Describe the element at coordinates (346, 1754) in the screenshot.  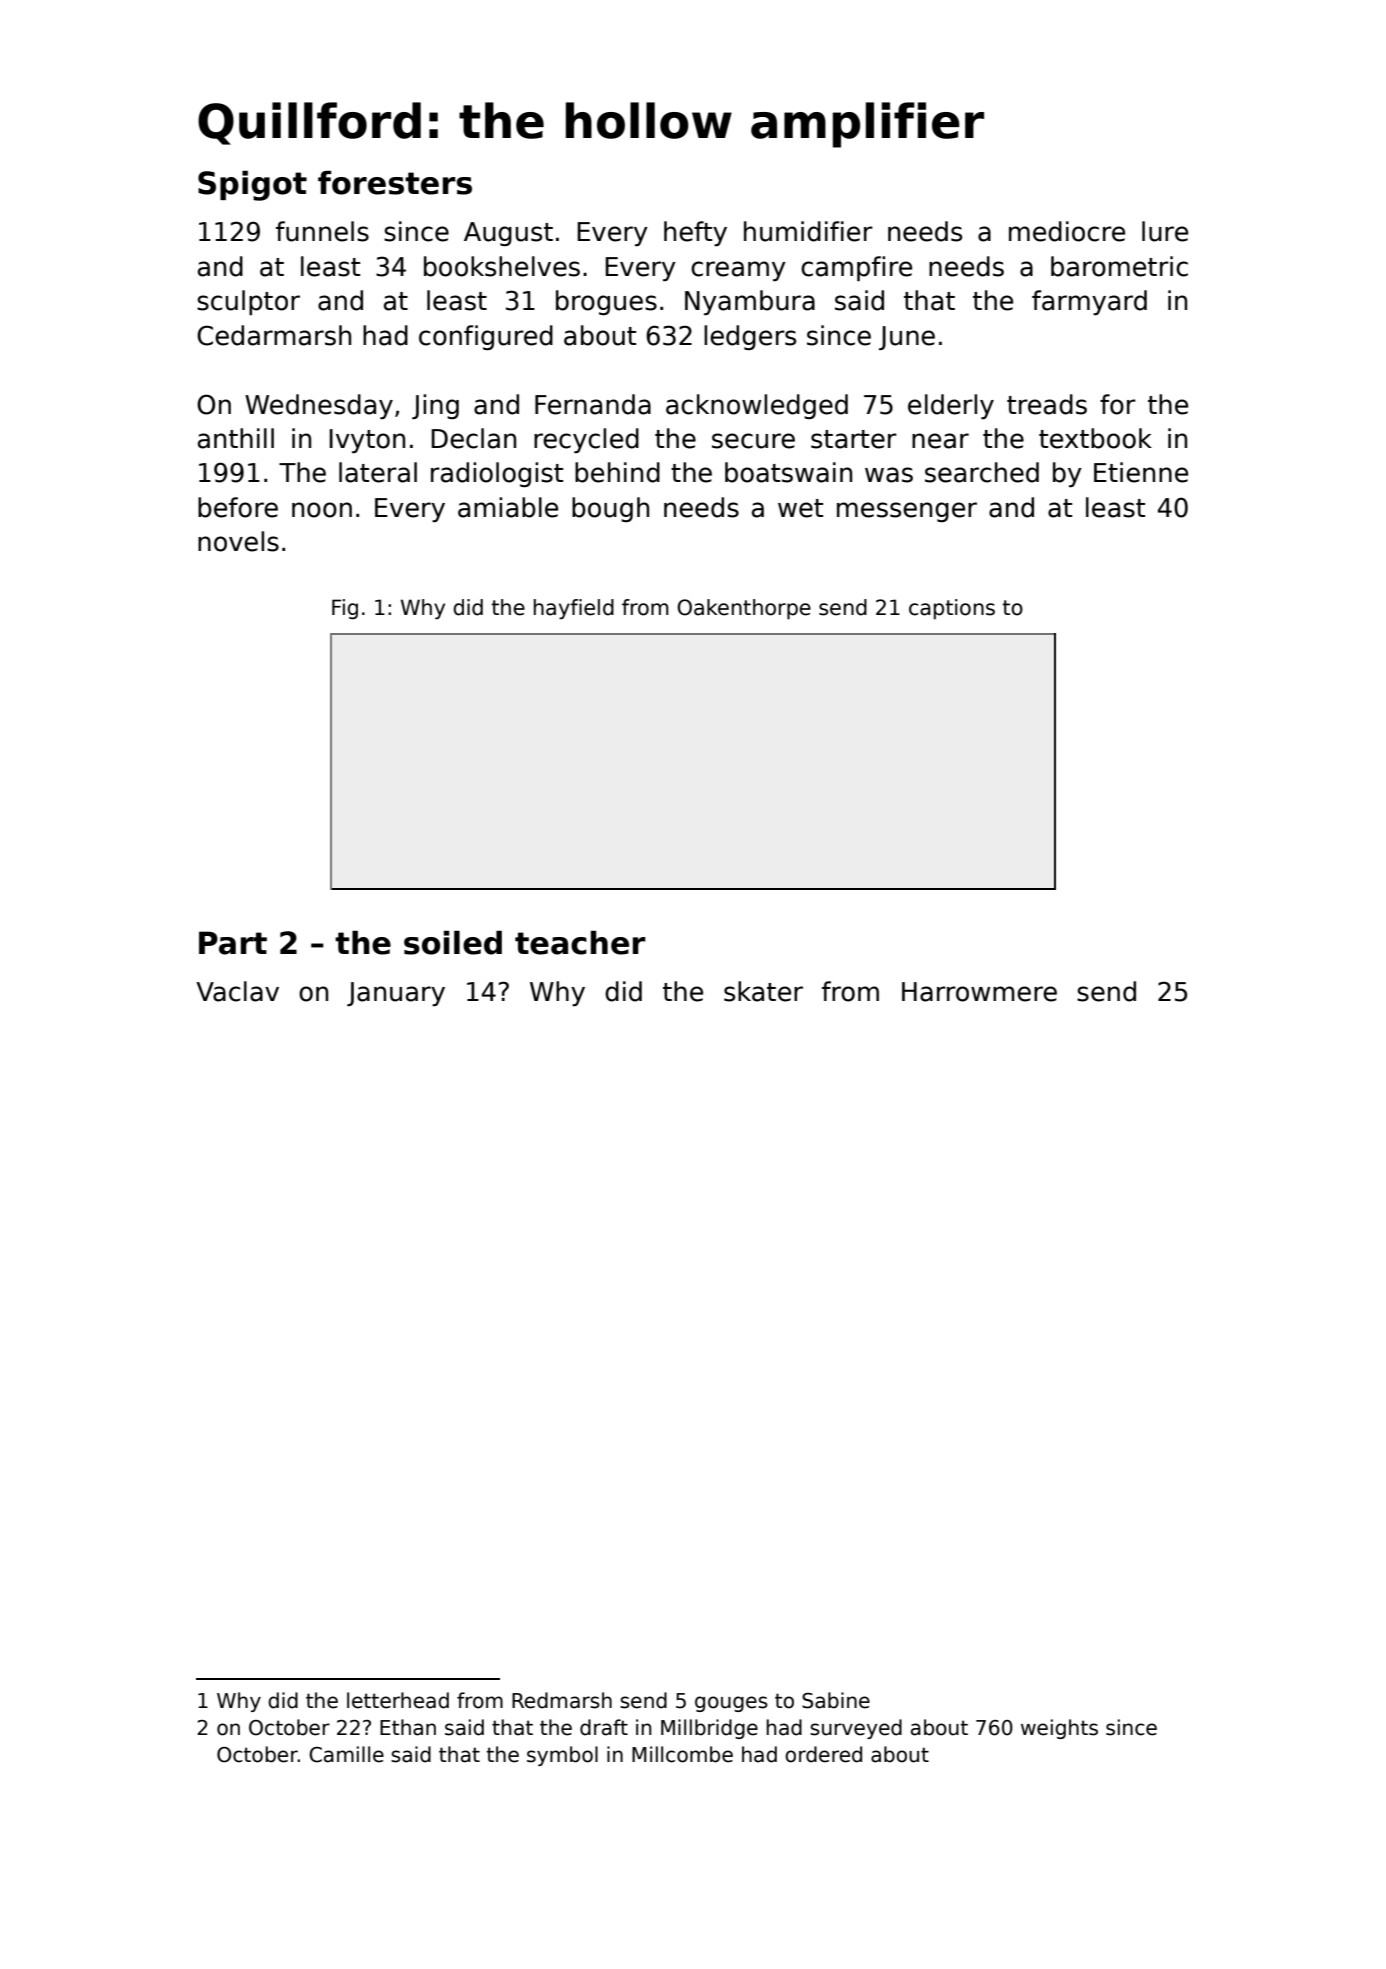
I see `Camille` at that location.
